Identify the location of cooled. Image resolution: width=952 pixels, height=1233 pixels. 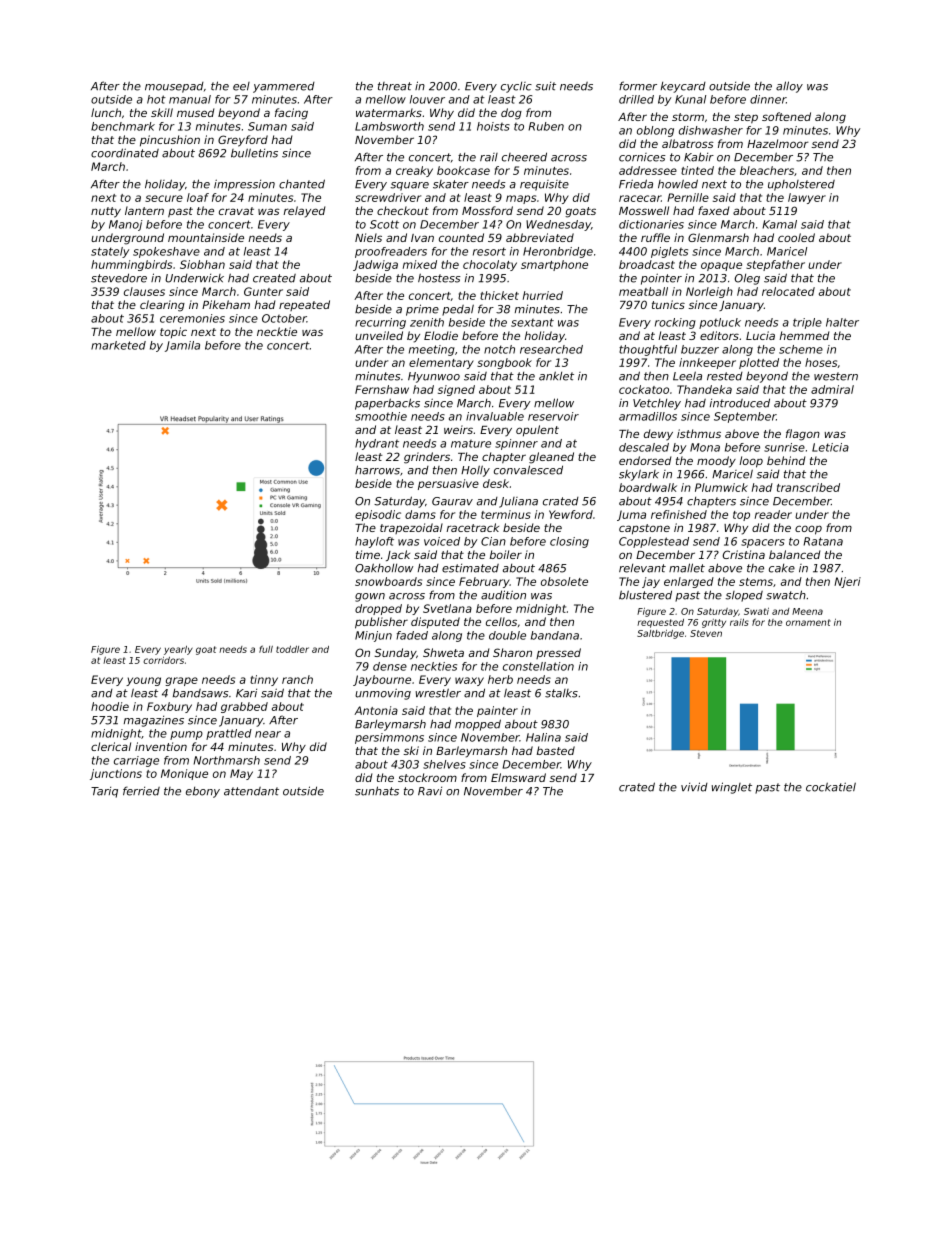
(796, 237).
